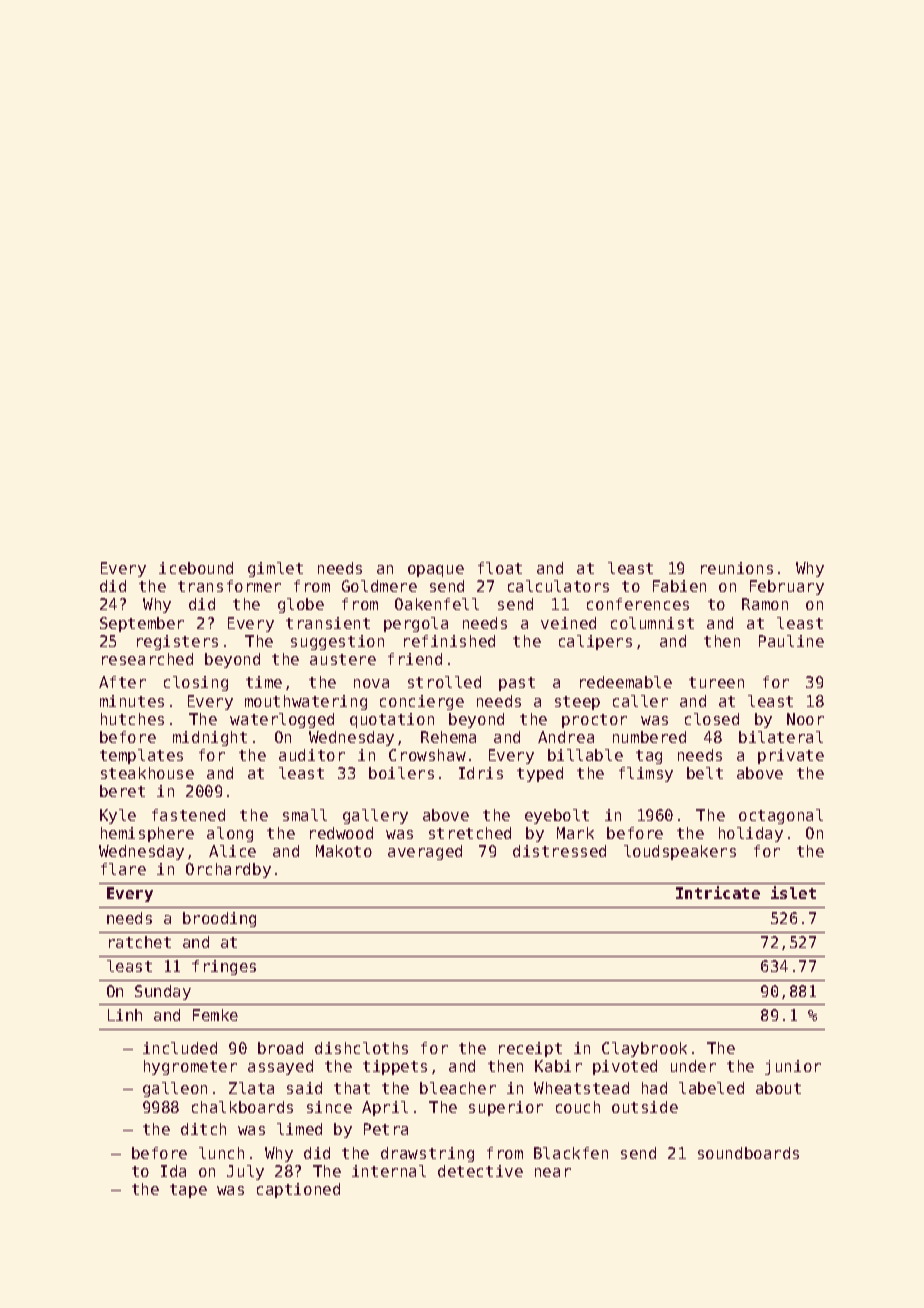 This screenshot has width=924, height=1308. I want to click on dishcloths, so click(361, 1048).
